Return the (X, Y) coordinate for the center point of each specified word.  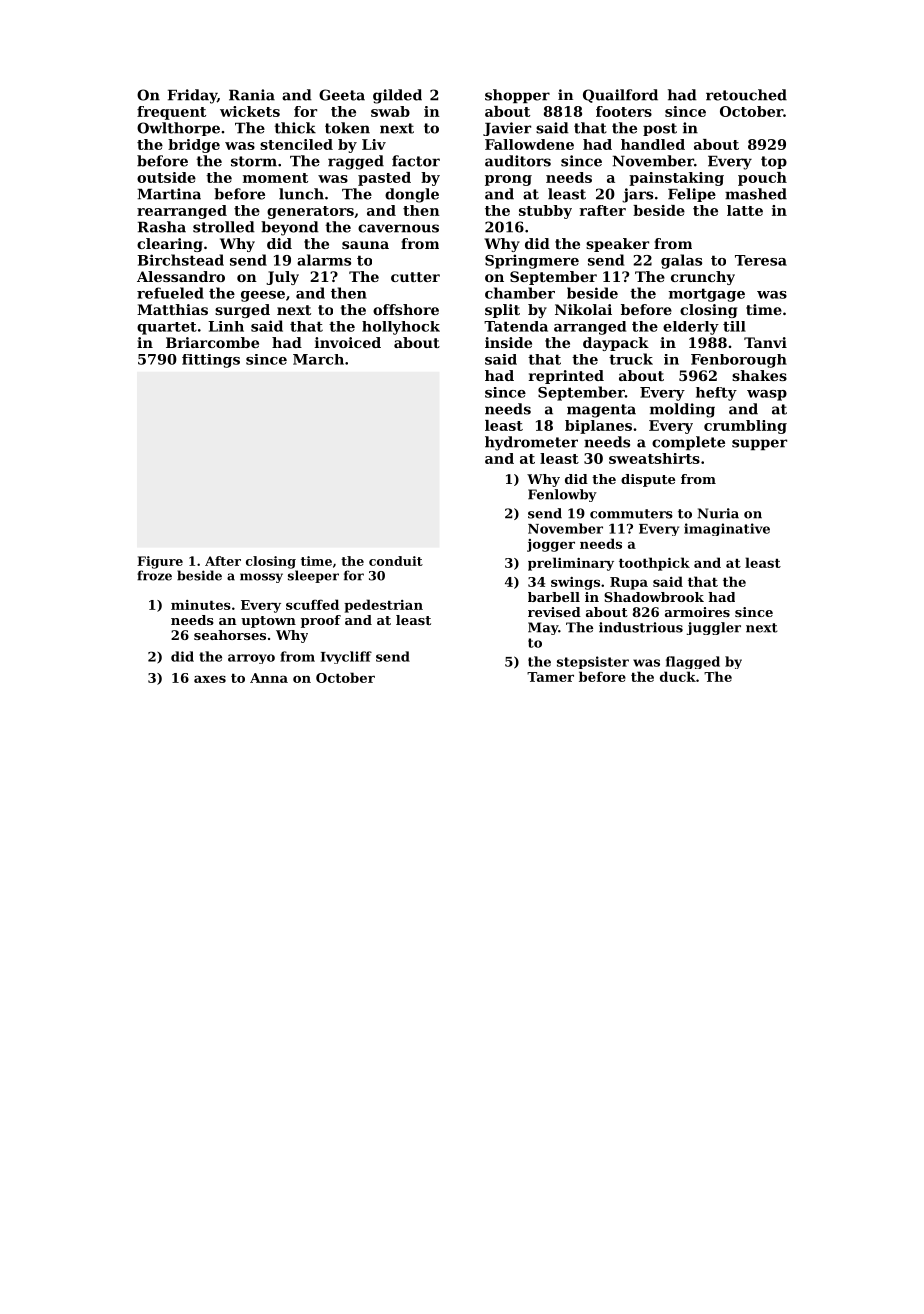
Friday (192, 96)
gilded (397, 96)
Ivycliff (346, 657)
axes (210, 679)
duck (678, 676)
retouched (746, 95)
